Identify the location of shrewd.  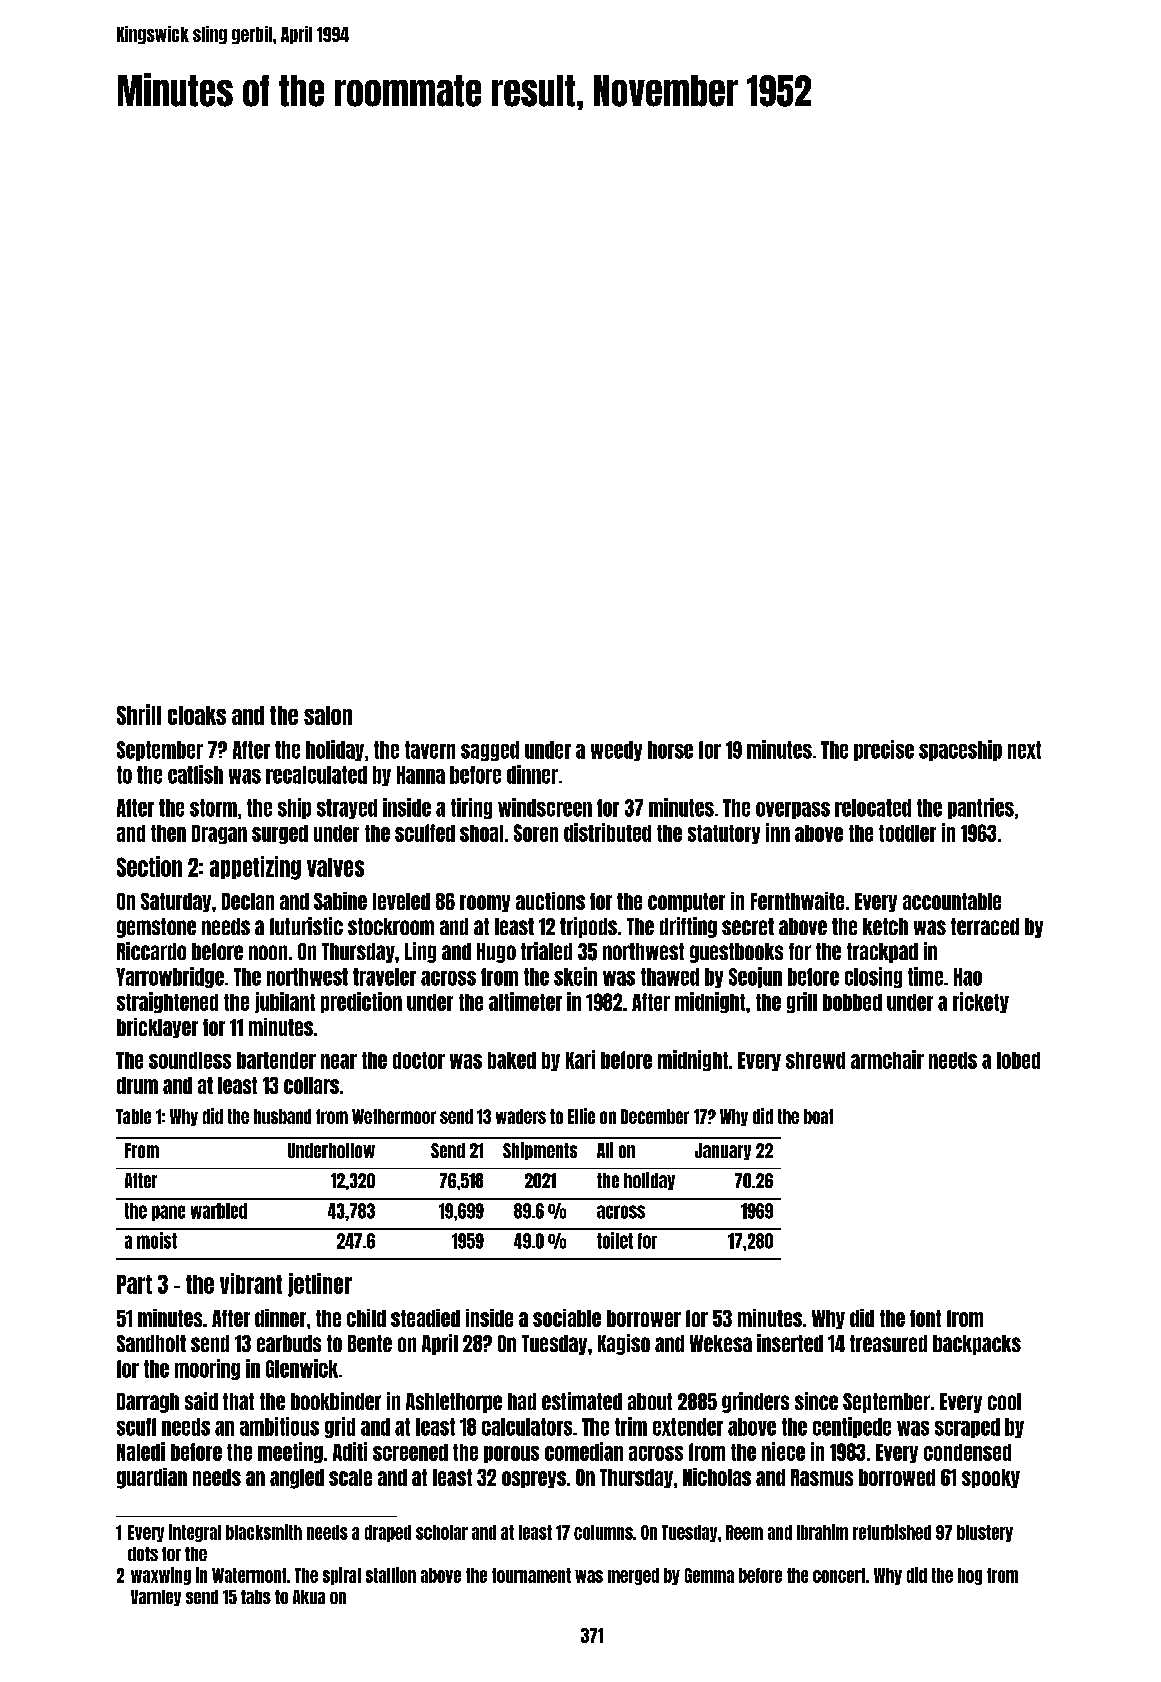
(815, 1060).
